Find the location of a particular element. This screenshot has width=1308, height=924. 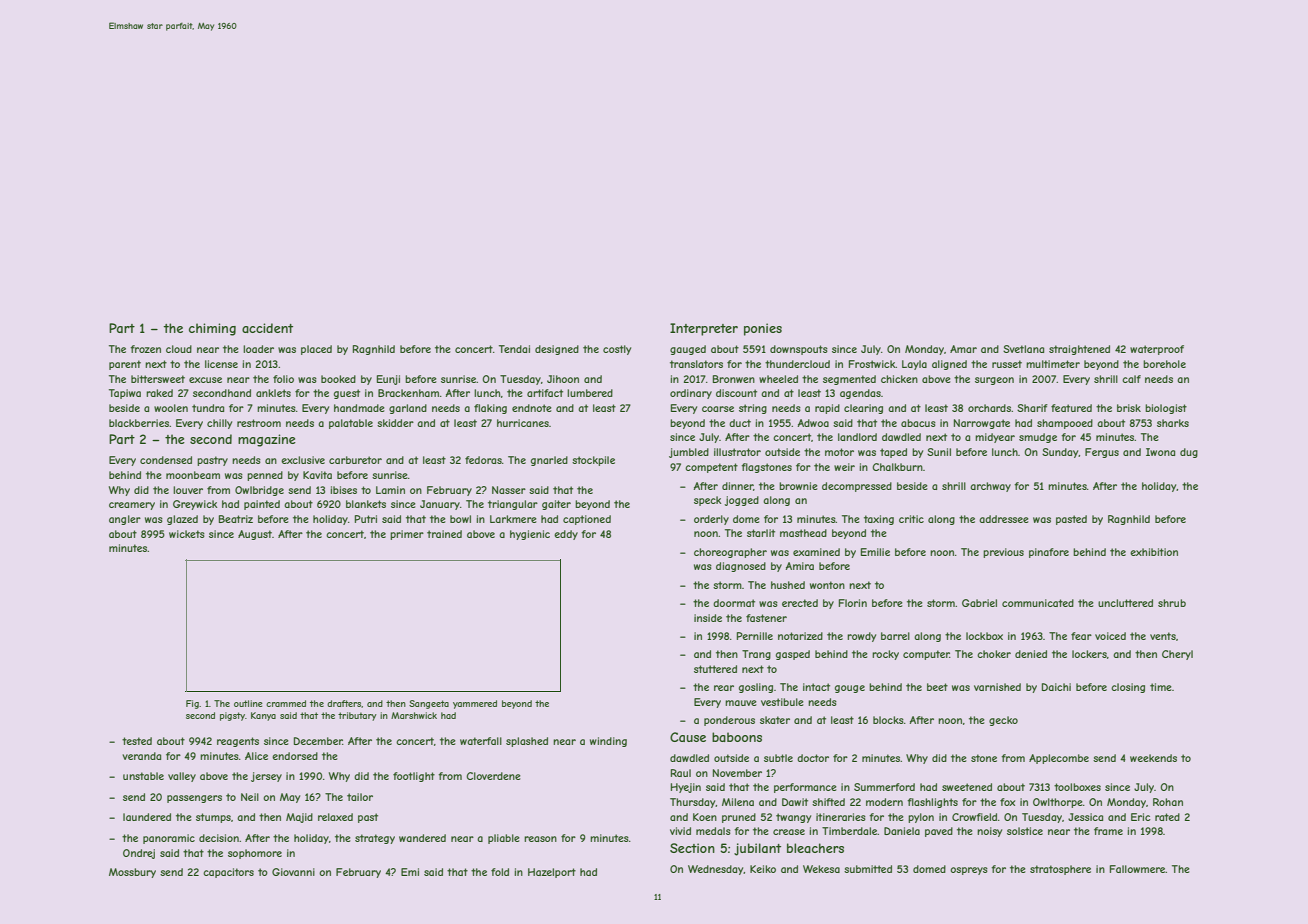

inside is located at coordinates (708, 618).
